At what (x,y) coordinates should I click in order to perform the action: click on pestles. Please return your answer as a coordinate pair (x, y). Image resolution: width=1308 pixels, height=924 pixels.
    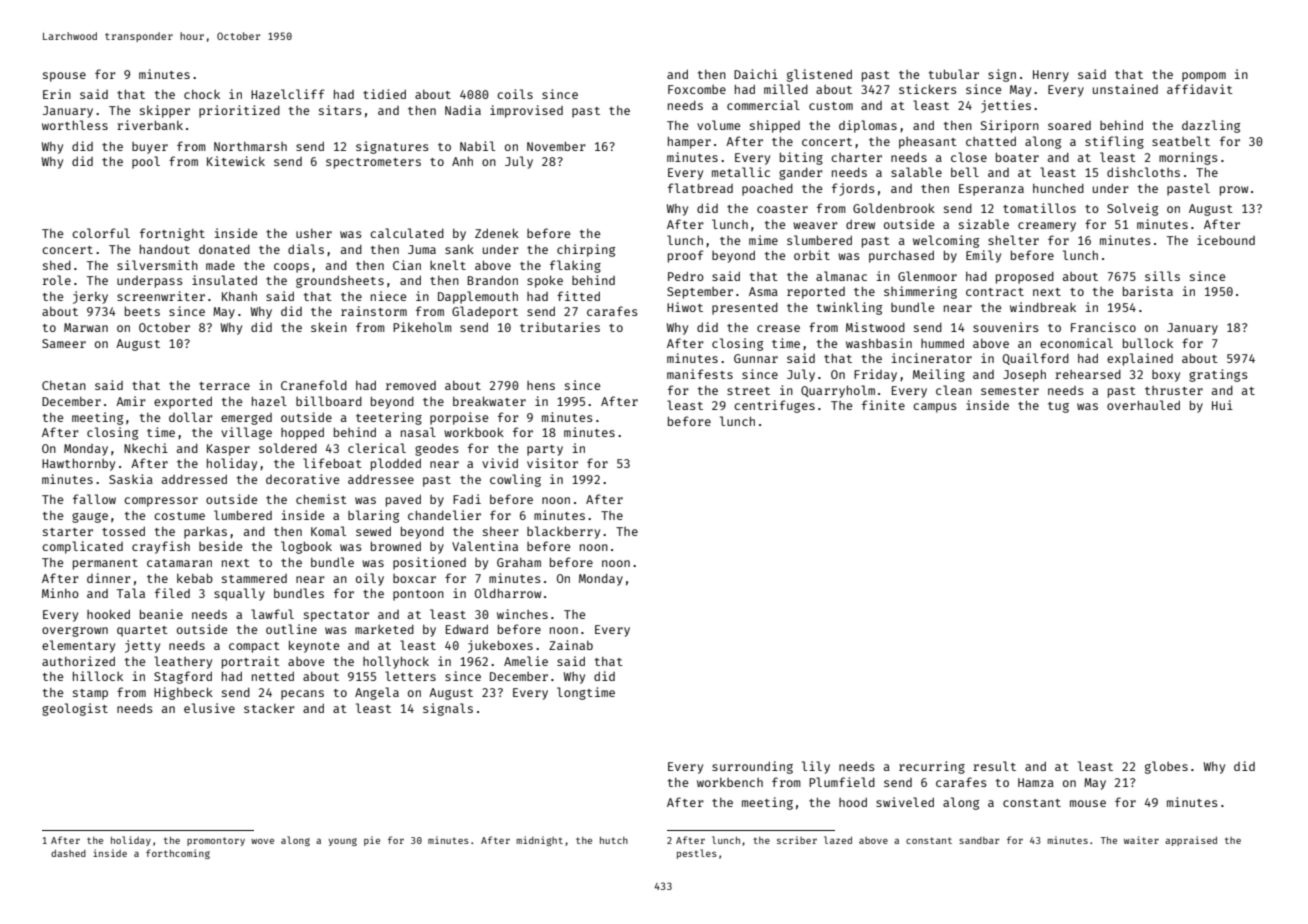
    Looking at the image, I should click on (697, 854).
